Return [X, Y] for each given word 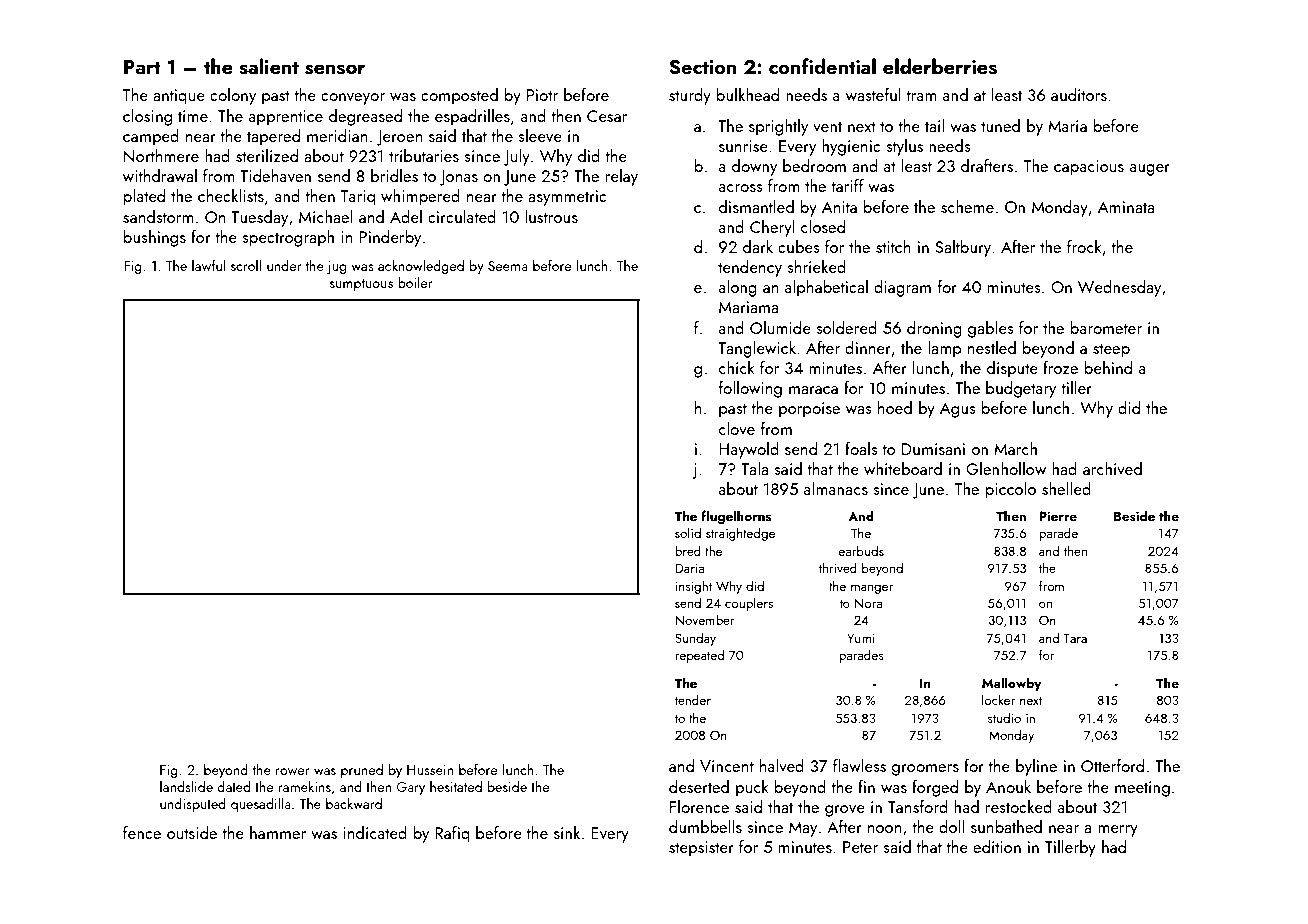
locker [998, 699]
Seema [508, 266]
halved [782, 765]
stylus [904, 147]
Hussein [430, 770]
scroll [246, 265]
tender [692, 699]
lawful [208, 265]
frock [1084, 246]
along [738, 288]
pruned [362, 771]
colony [233, 96]
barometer [1106, 327]
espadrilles [472, 117]
